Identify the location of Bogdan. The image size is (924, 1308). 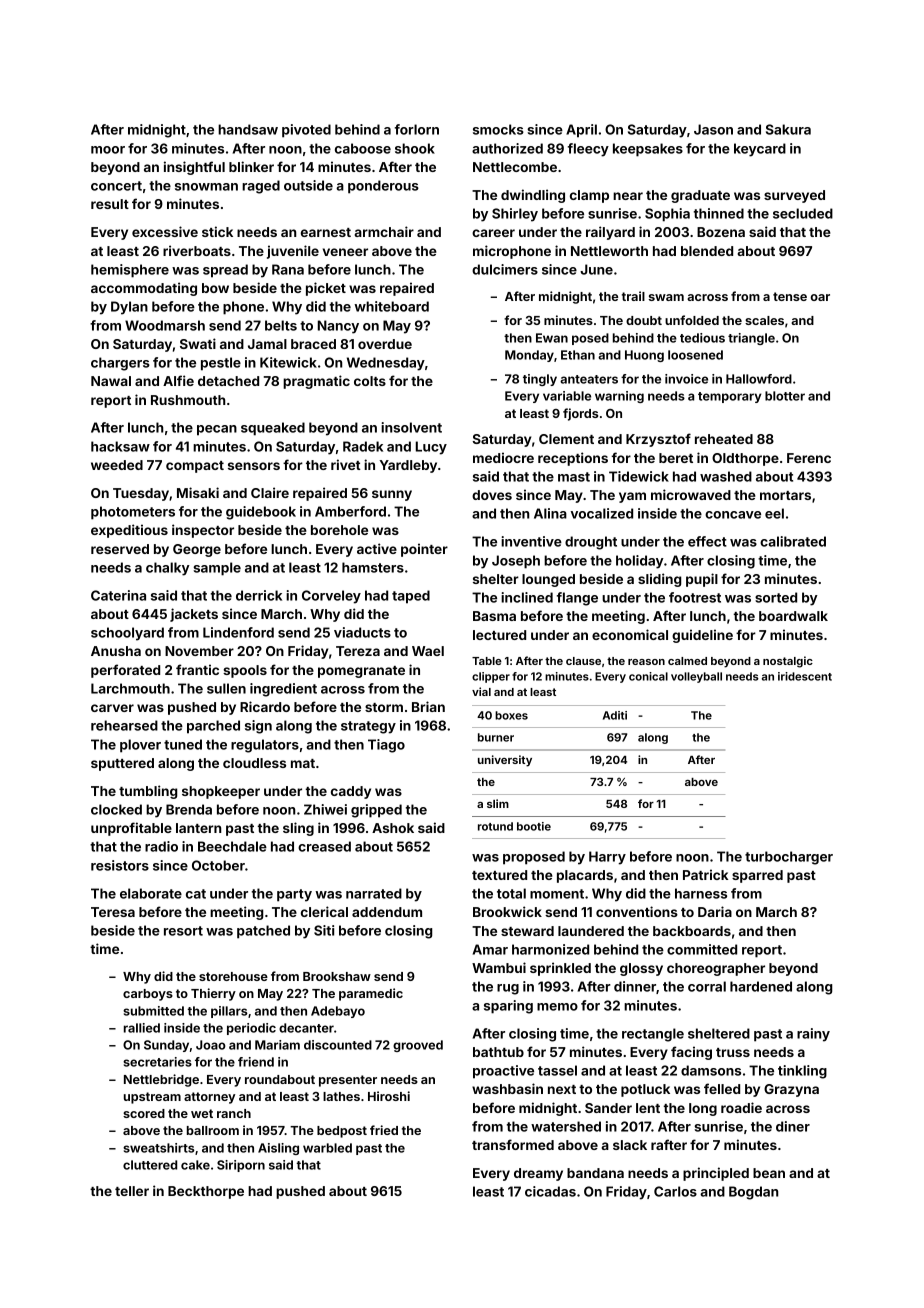
(753, 1193).
